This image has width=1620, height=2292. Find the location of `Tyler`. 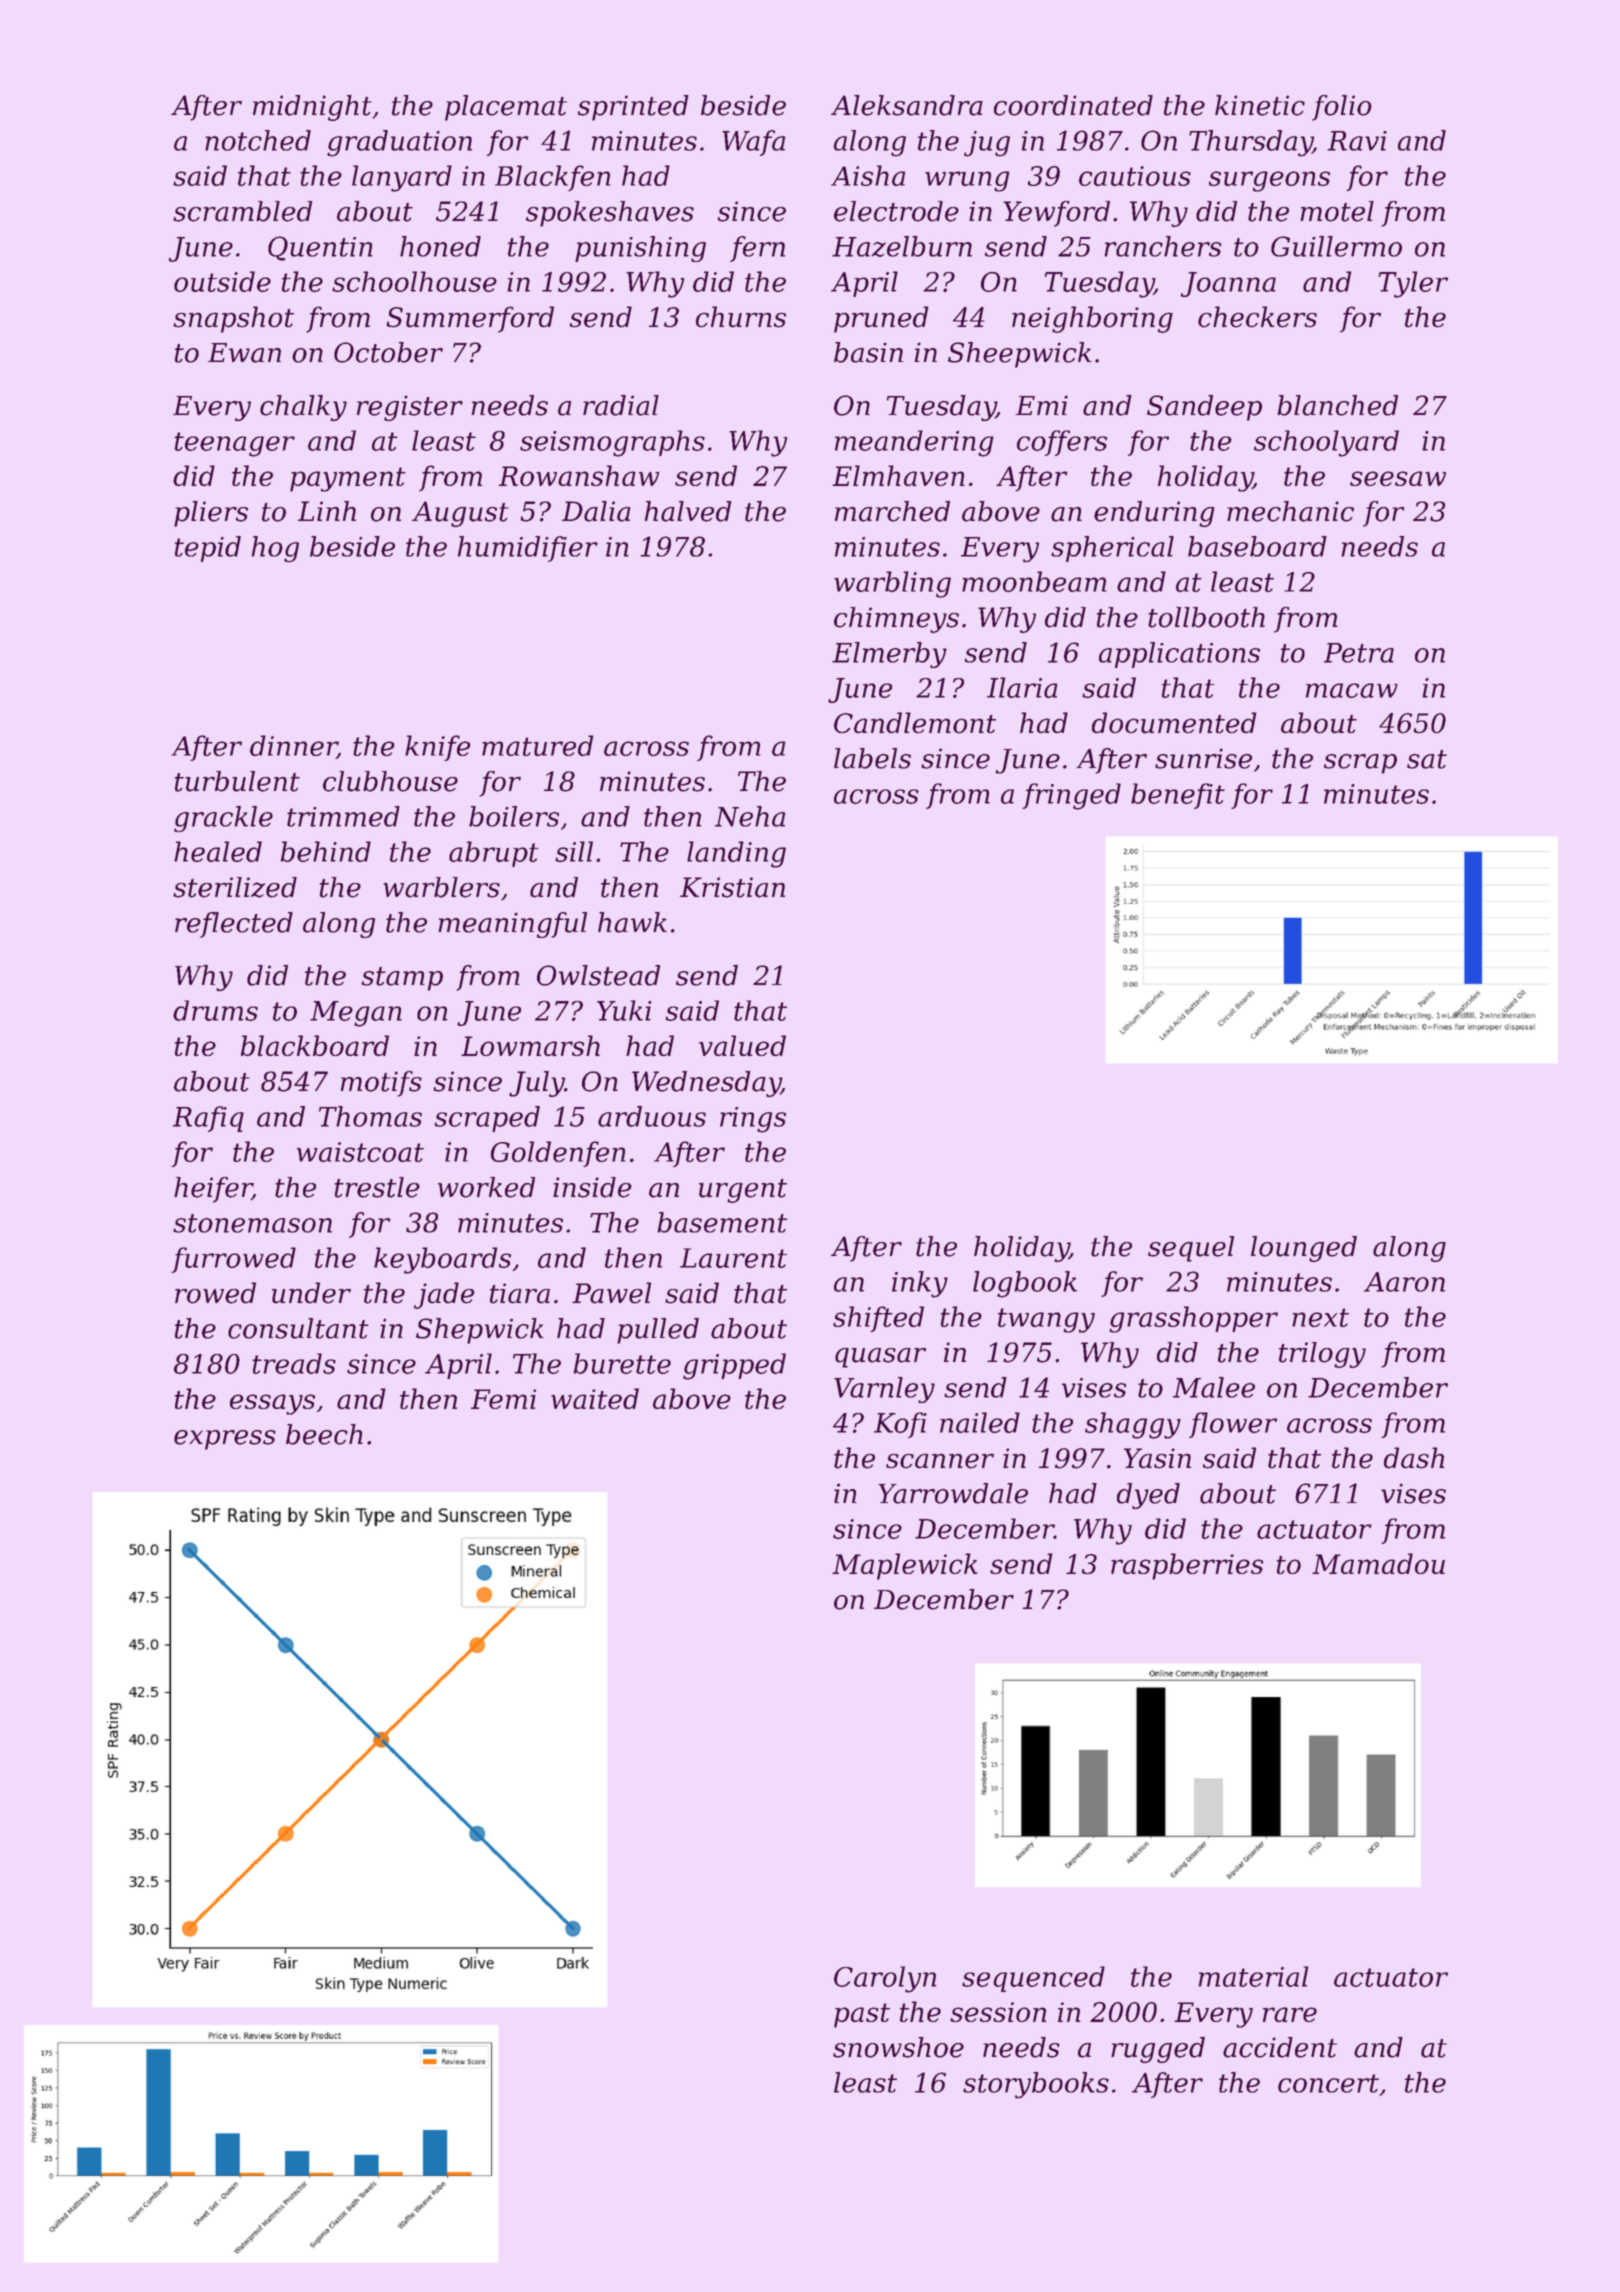

Tyler is located at coordinates (1413, 284).
